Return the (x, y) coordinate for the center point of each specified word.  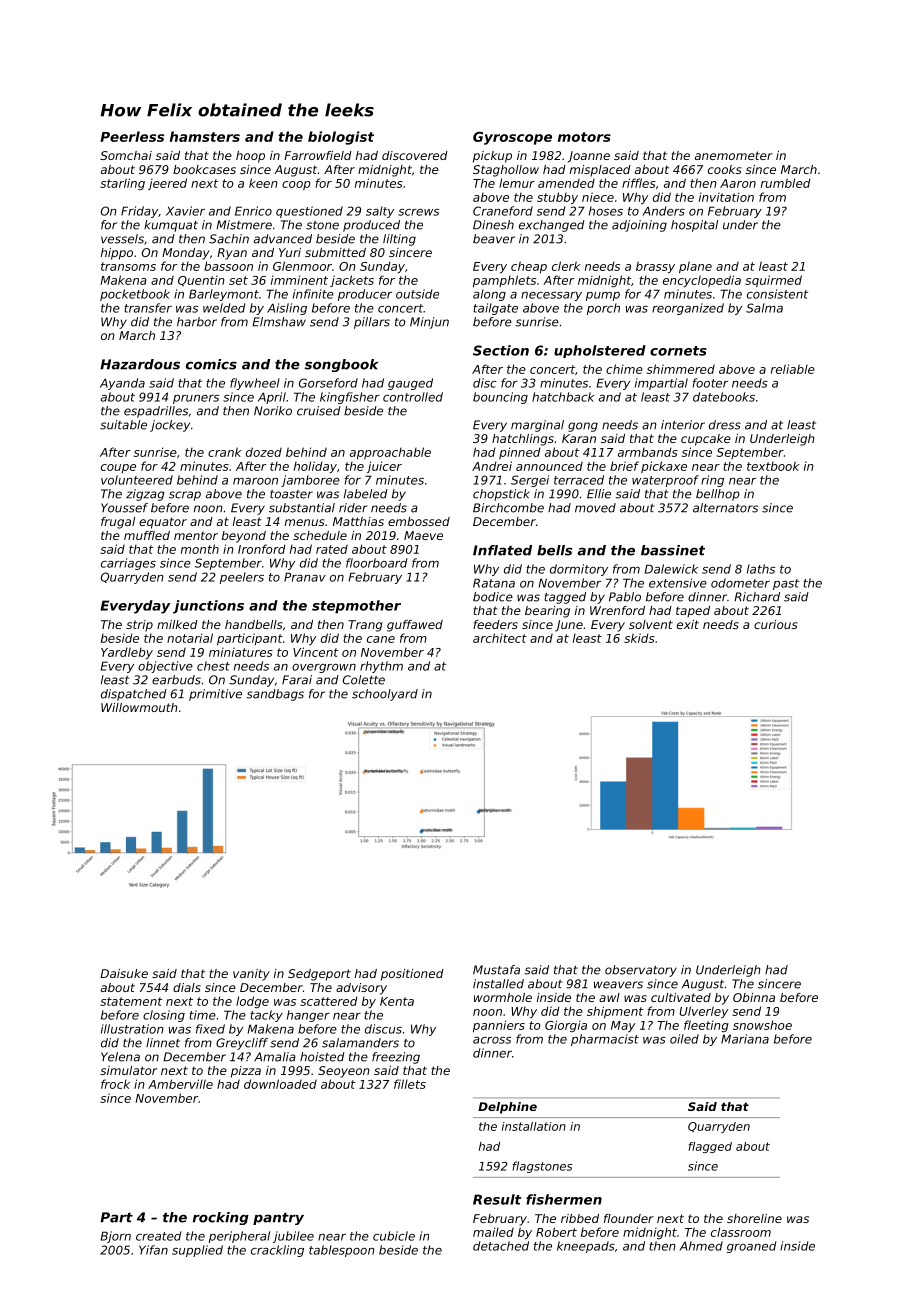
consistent (777, 294)
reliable (793, 369)
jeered (167, 184)
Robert (556, 1232)
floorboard (376, 563)
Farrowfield (318, 155)
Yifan (153, 1250)
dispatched (134, 695)
